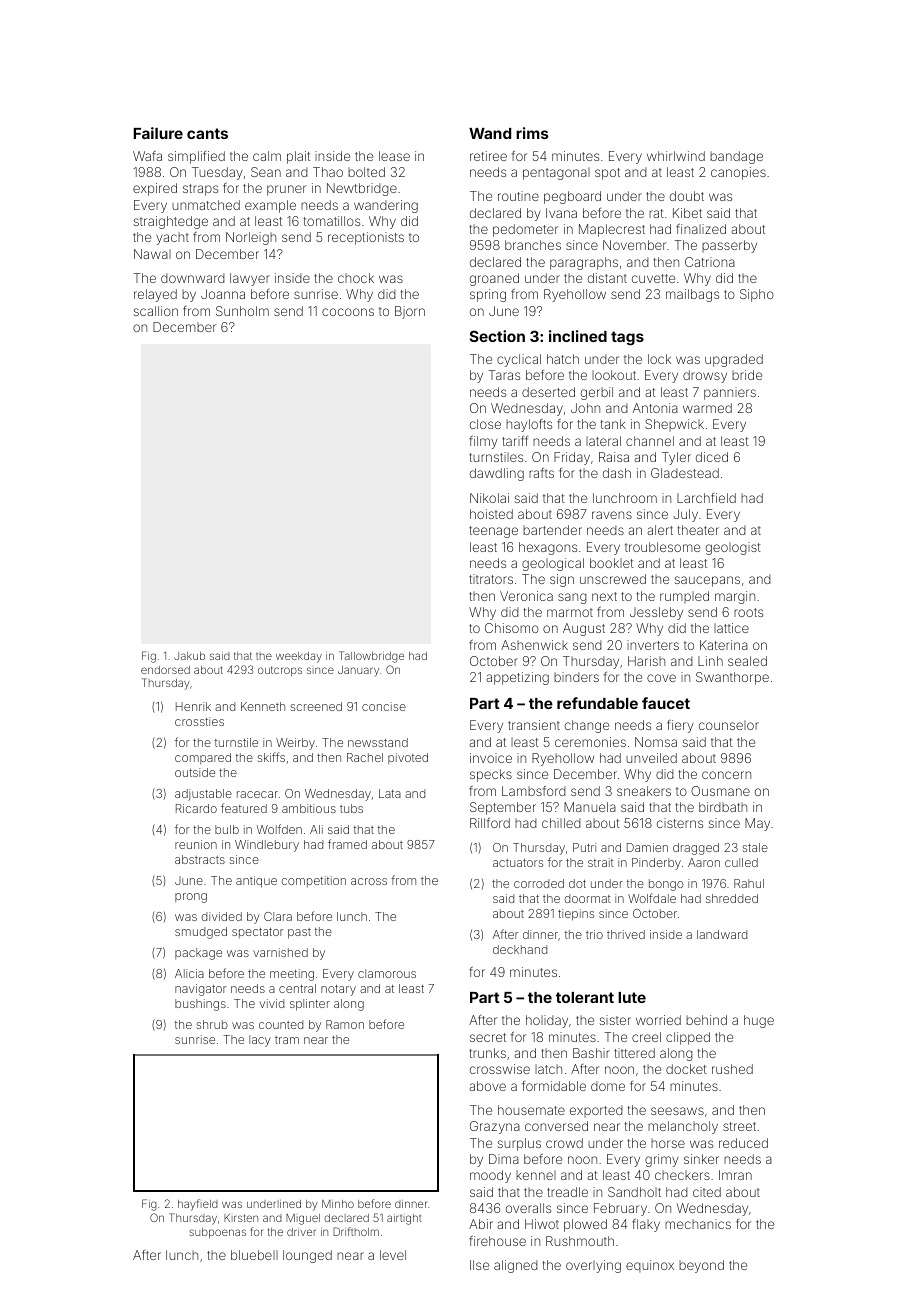 This screenshot has width=908, height=1316. What do you see at coordinates (587, 898) in the screenshot?
I see `doormat` at bounding box center [587, 898].
